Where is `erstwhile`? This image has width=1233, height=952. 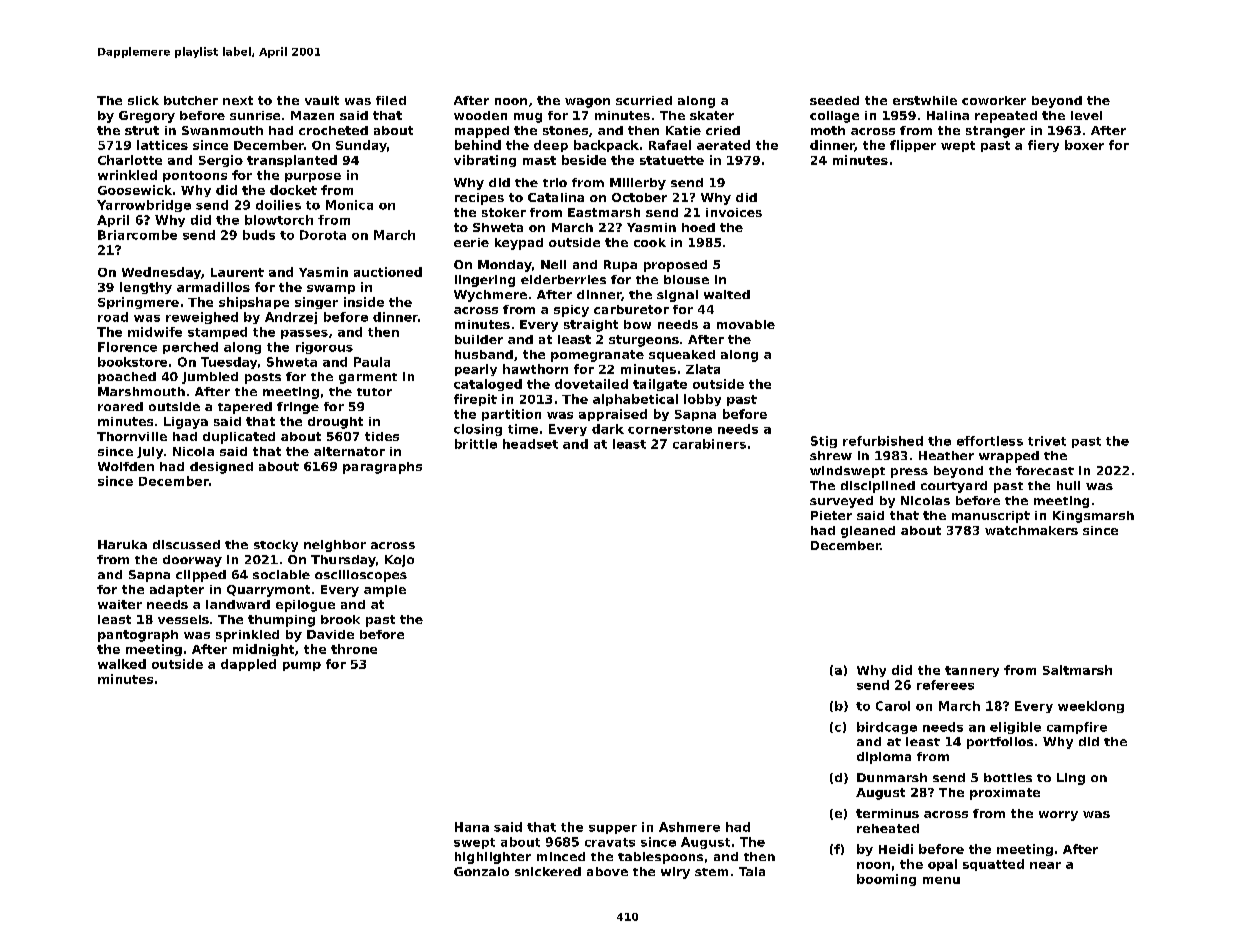 erstwhile is located at coordinates (925, 100).
